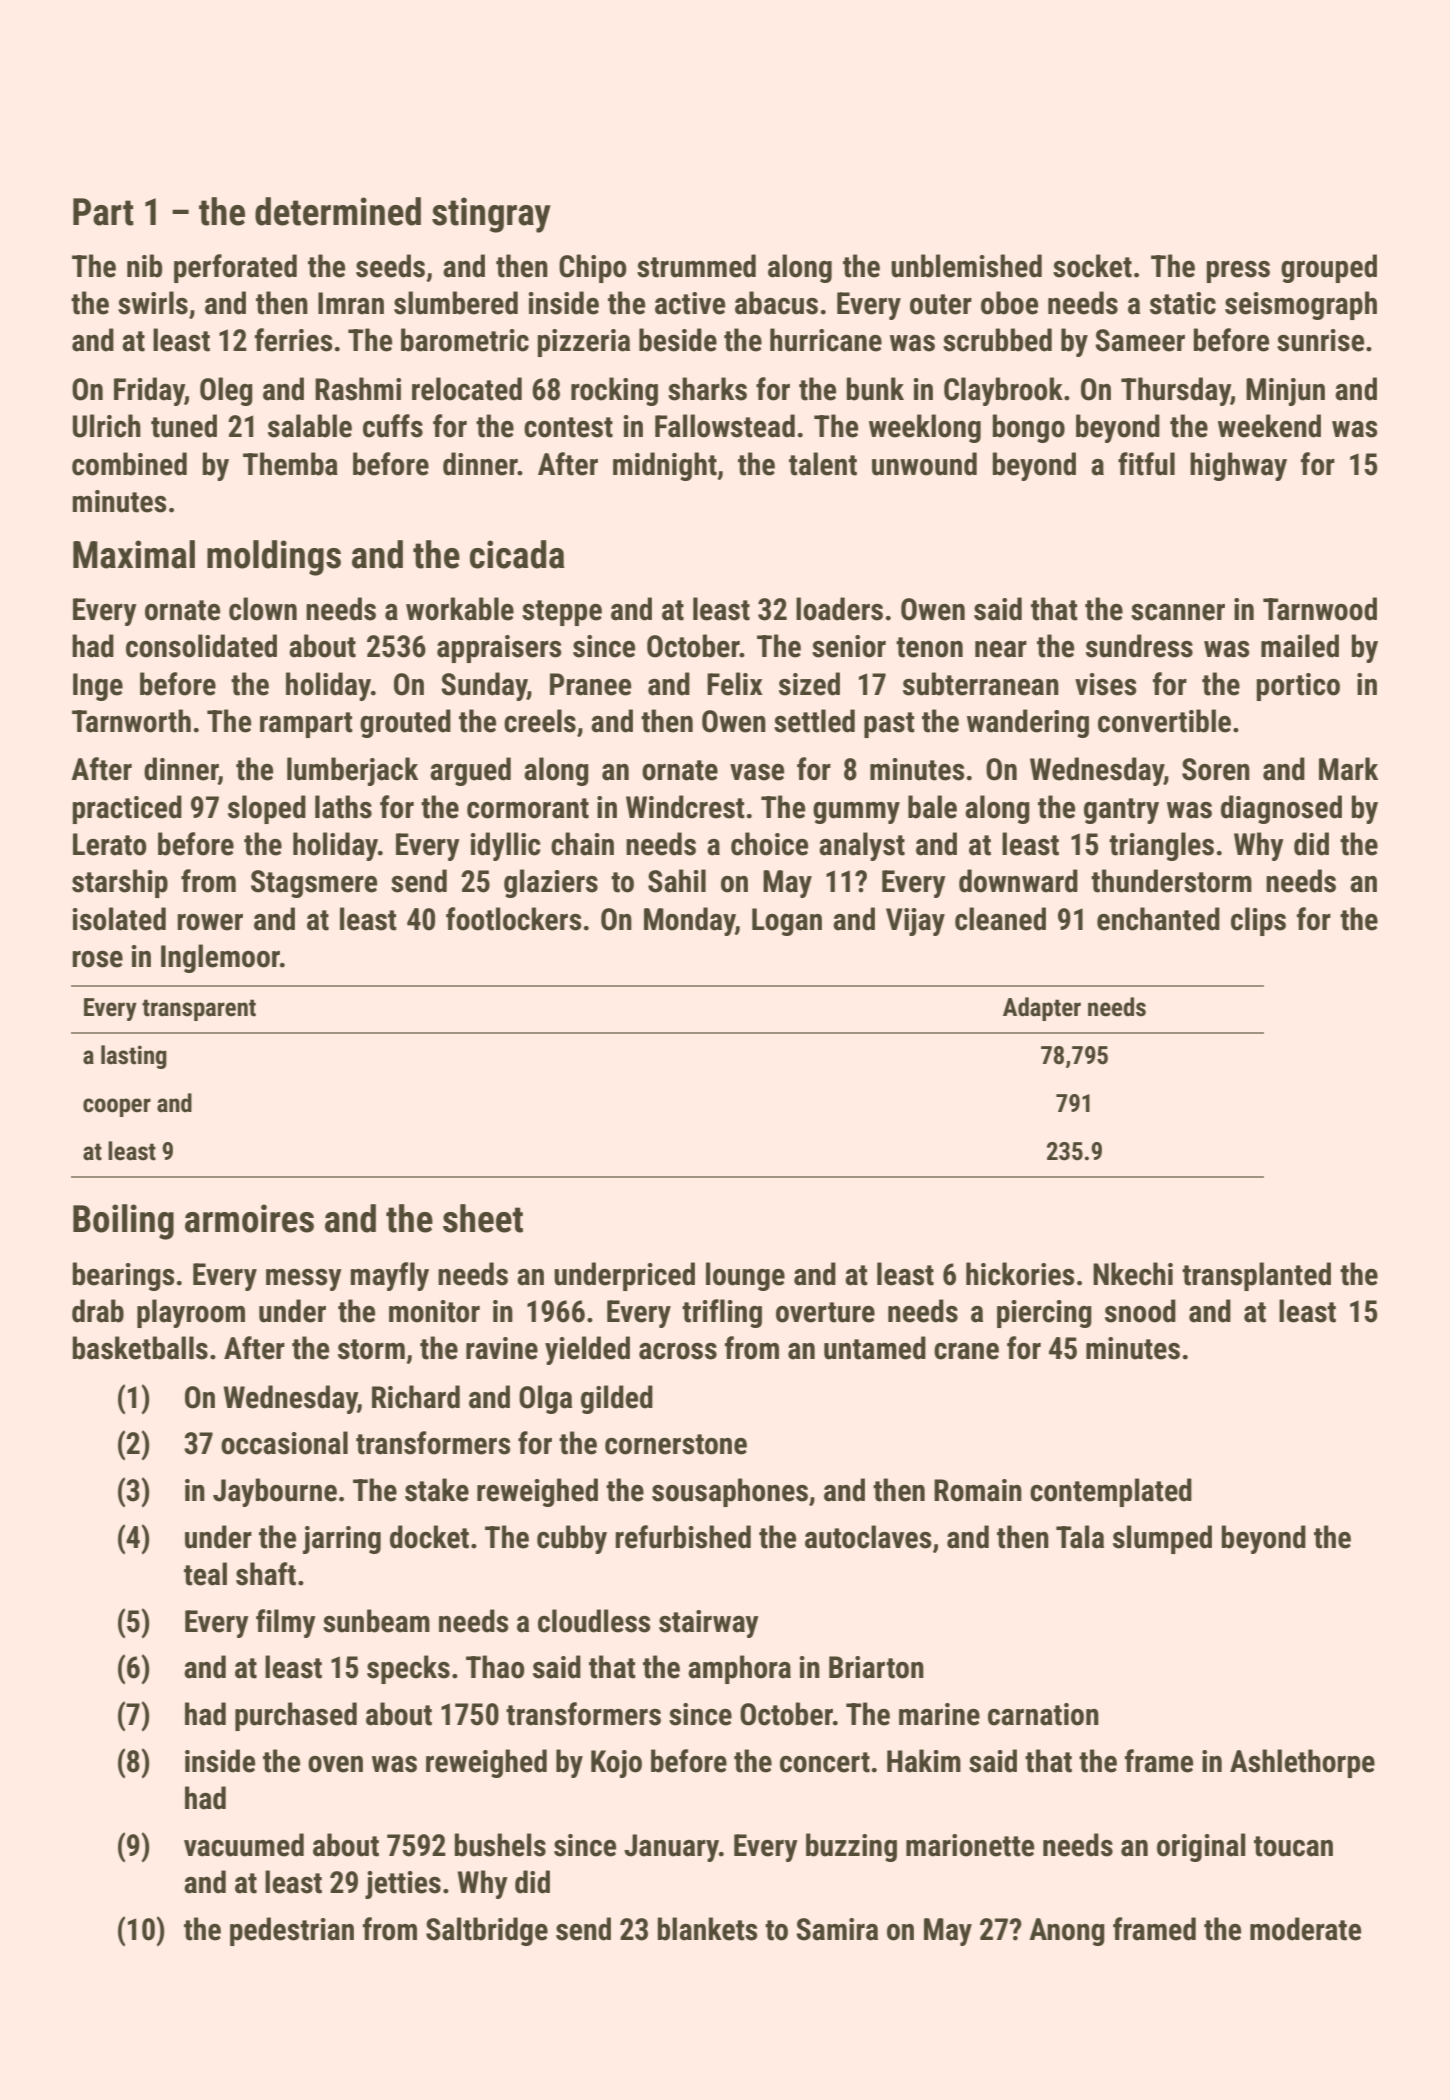 Image resolution: width=1450 pixels, height=2100 pixels. Describe the element at coordinates (1067, 1932) in the screenshot. I see `Anong` at that location.
